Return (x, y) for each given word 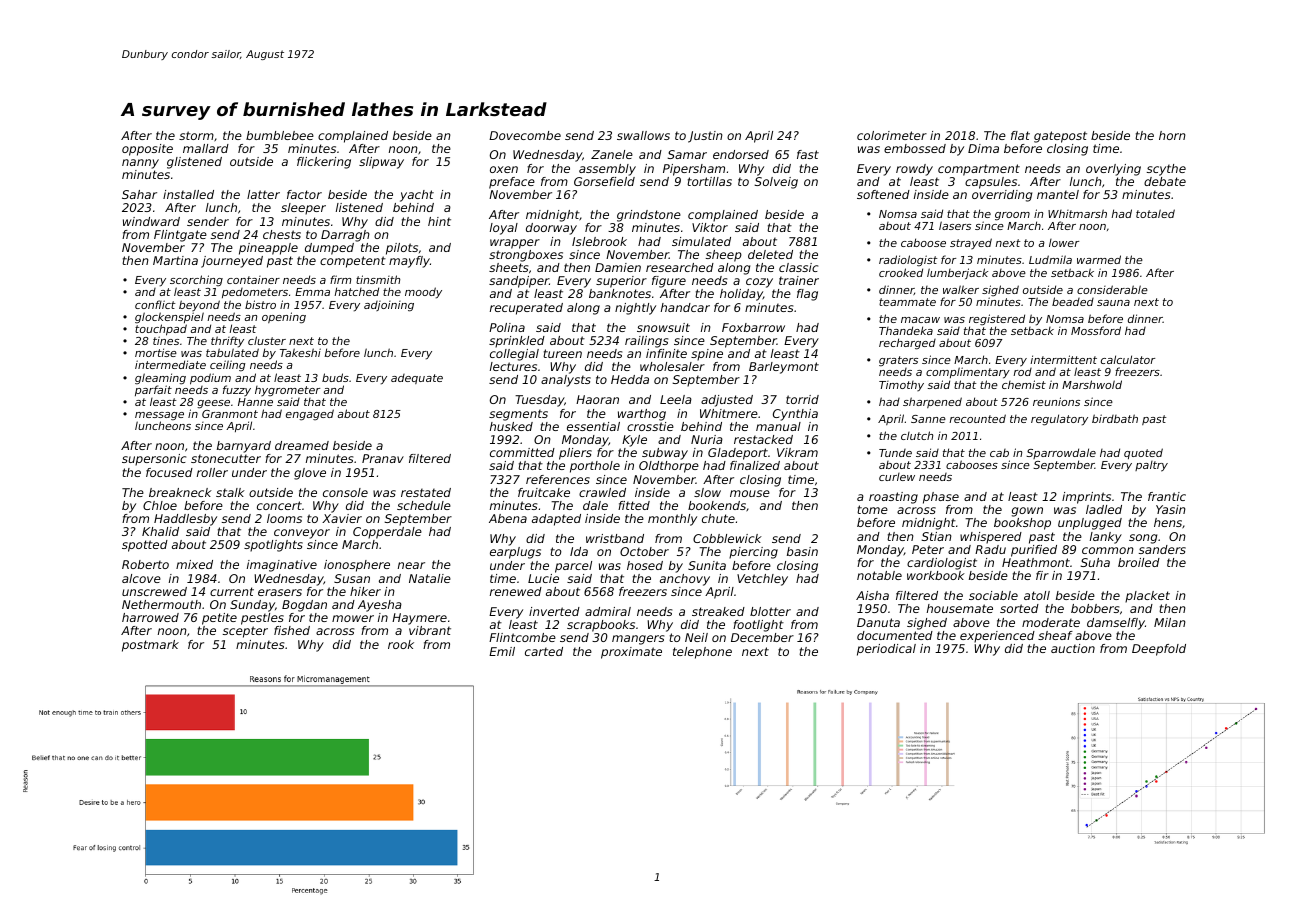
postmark (150, 646)
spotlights (273, 546)
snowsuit (663, 327)
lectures (513, 366)
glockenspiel (169, 318)
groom (1012, 216)
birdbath (1115, 418)
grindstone (649, 216)
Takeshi (300, 352)
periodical (886, 650)
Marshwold (1092, 384)
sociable (993, 595)
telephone (702, 653)
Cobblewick (727, 538)
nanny (140, 164)
